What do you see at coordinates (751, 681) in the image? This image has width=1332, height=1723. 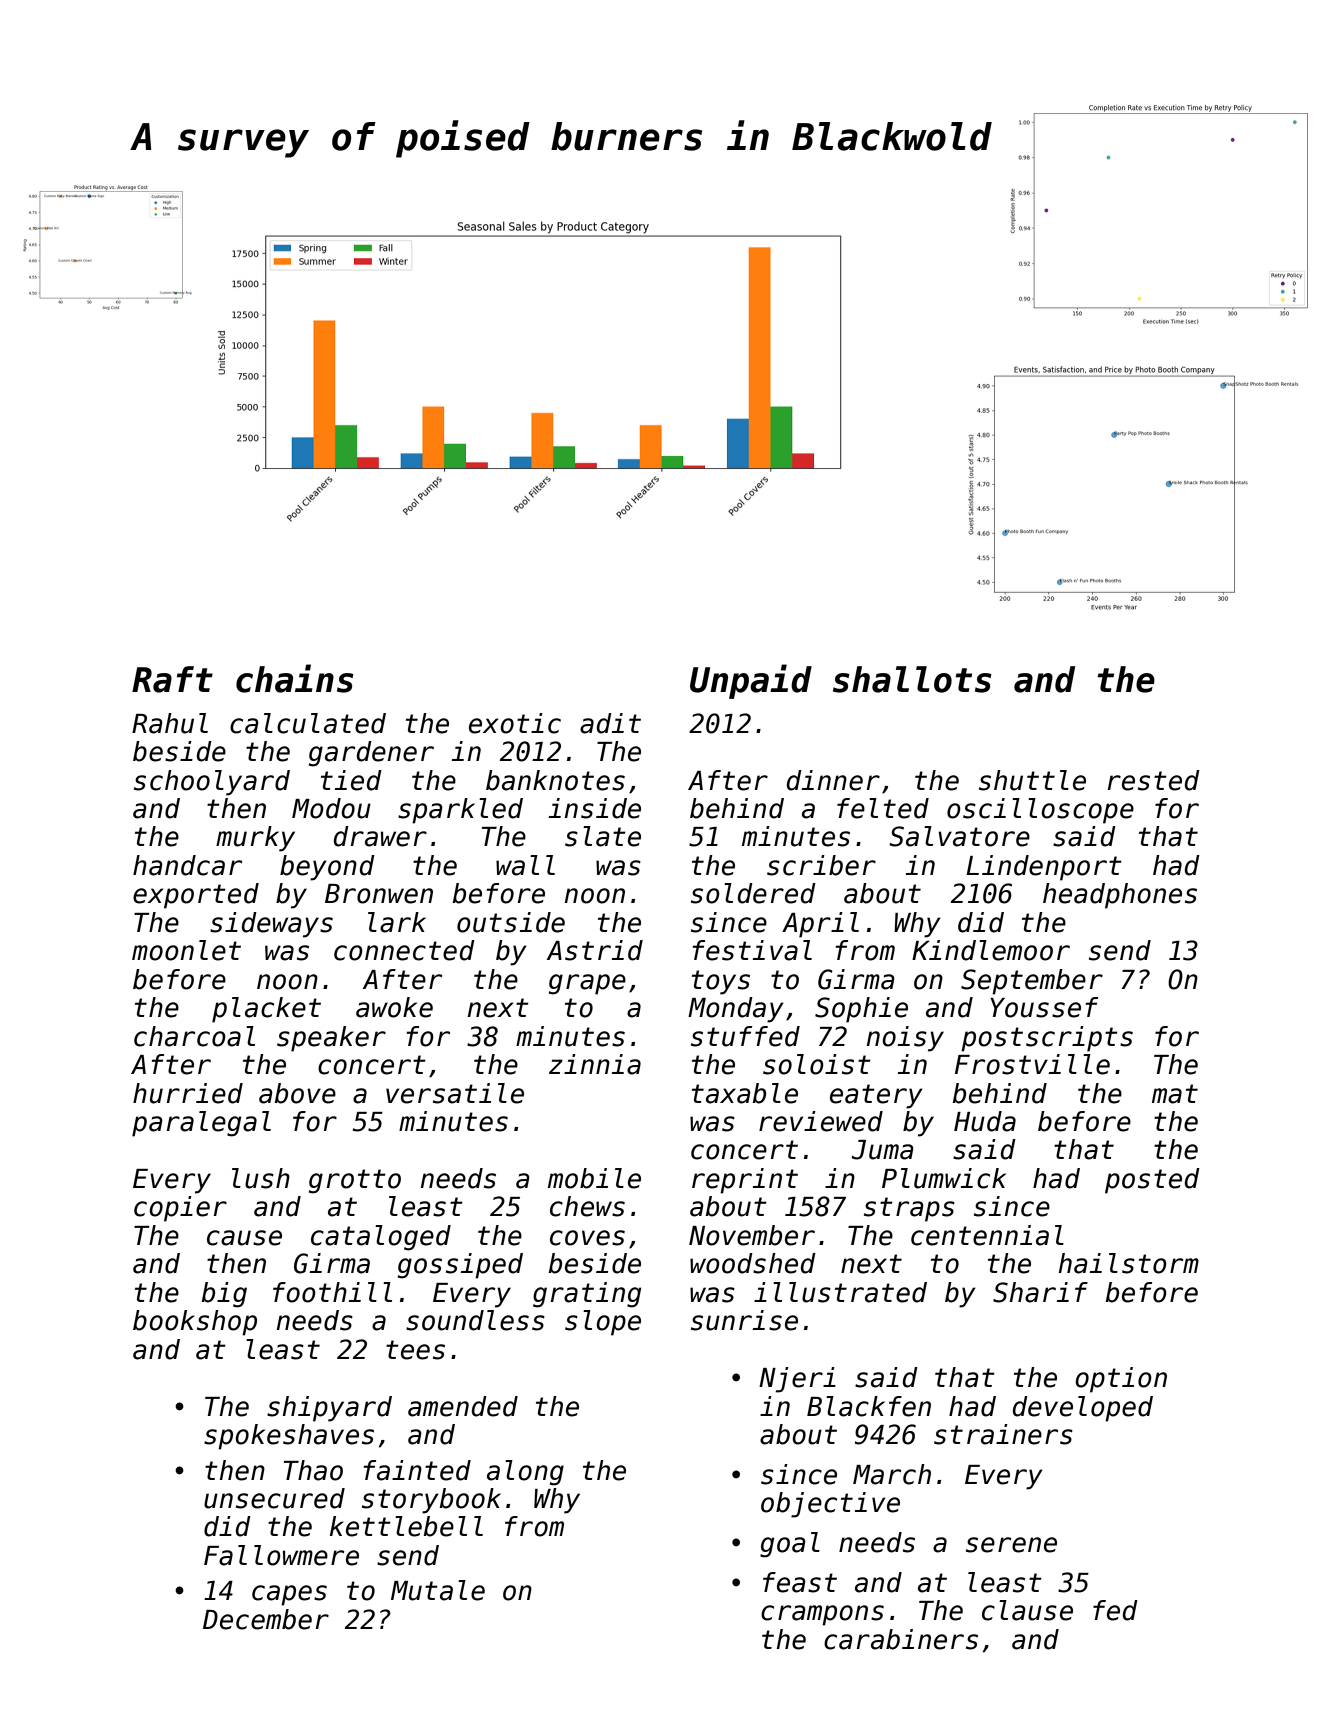 I see `Unpaid` at bounding box center [751, 681].
